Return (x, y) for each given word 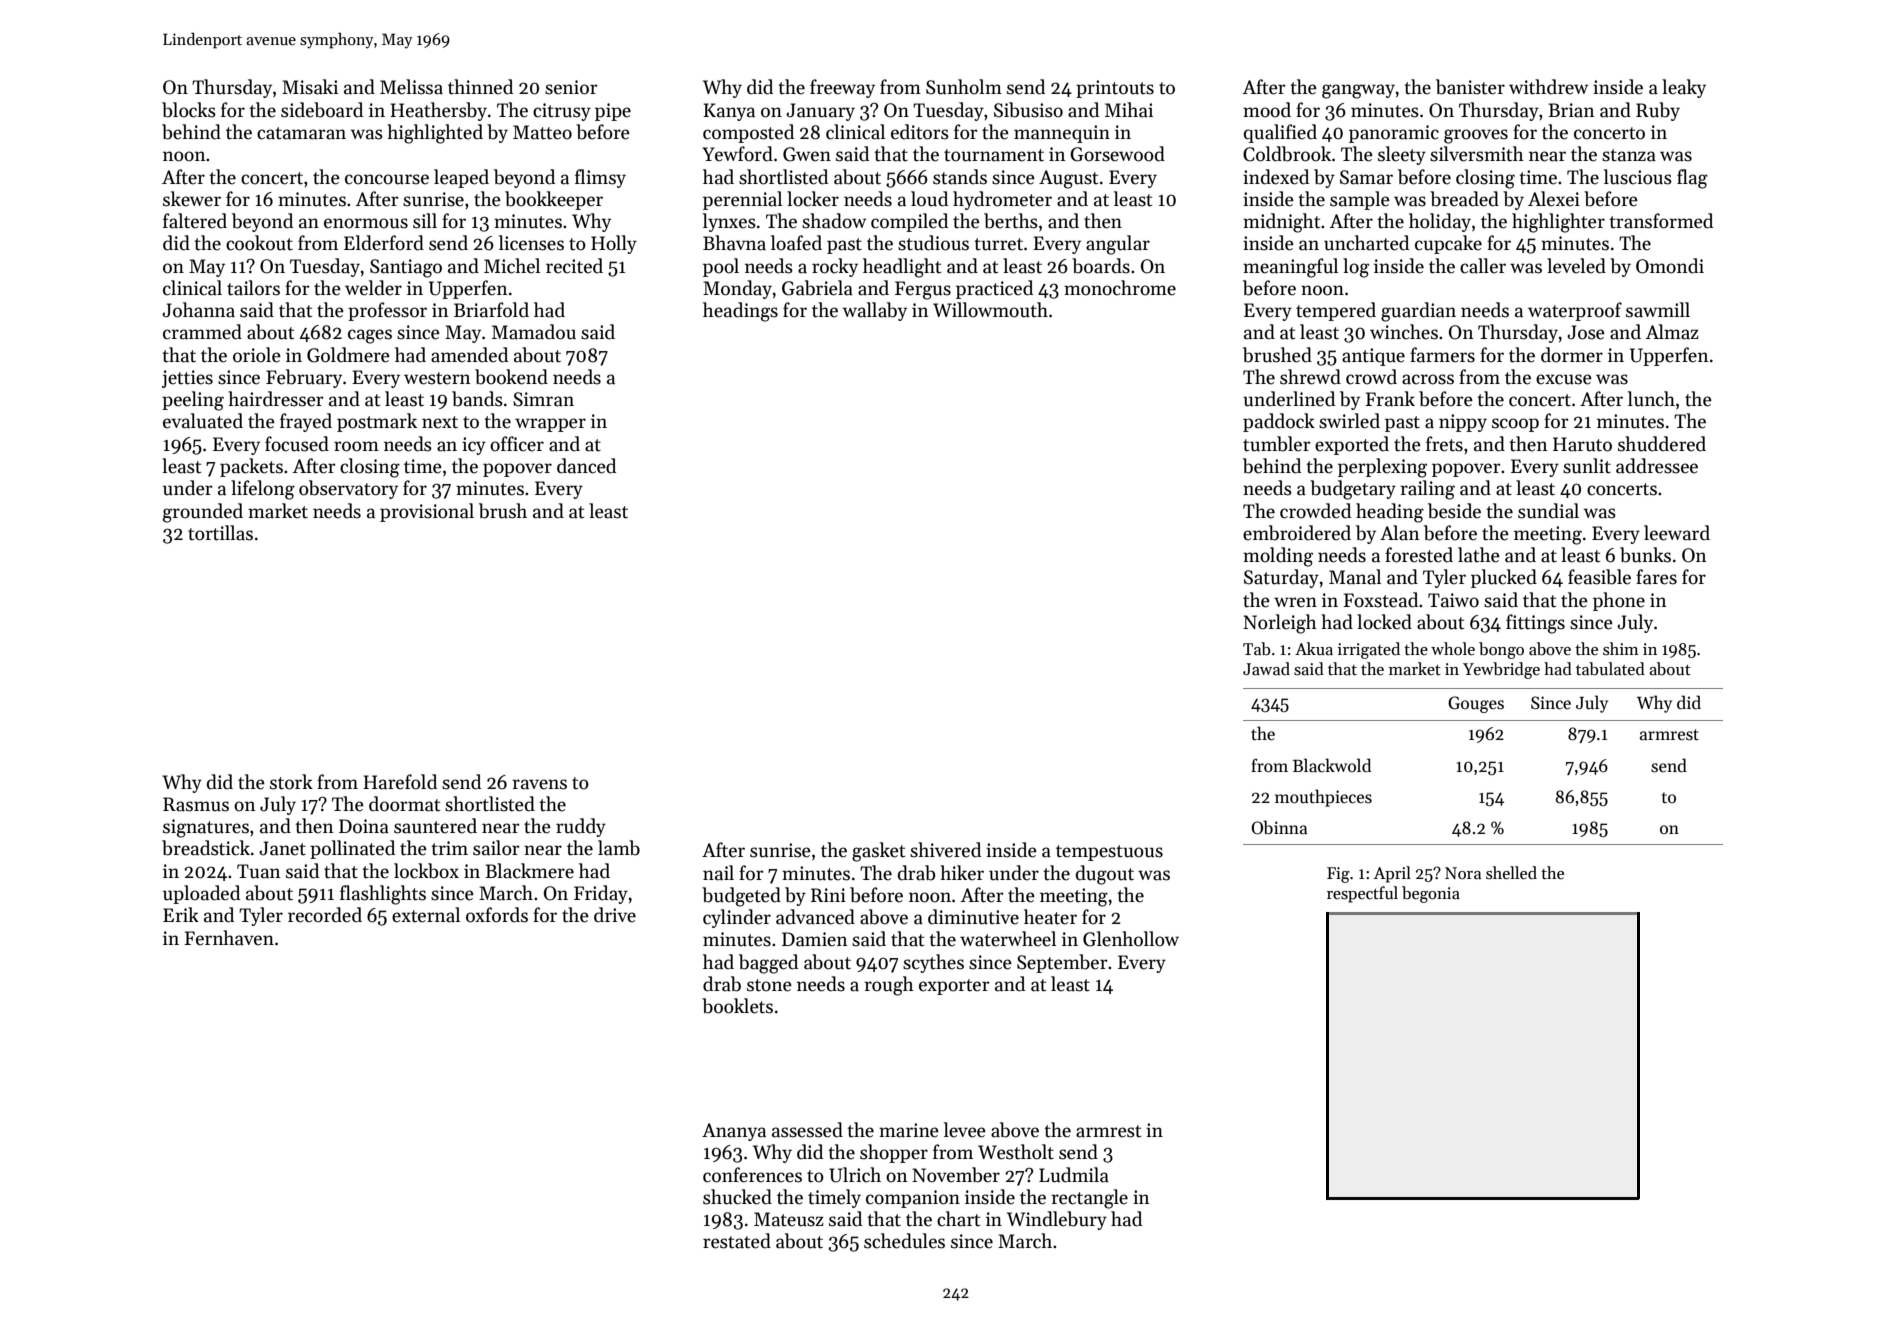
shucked (737, 1197)
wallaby (875, 311)
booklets (737, 1006)
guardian (1418, 312)
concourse (387, 179)
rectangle (1089, 1199)
